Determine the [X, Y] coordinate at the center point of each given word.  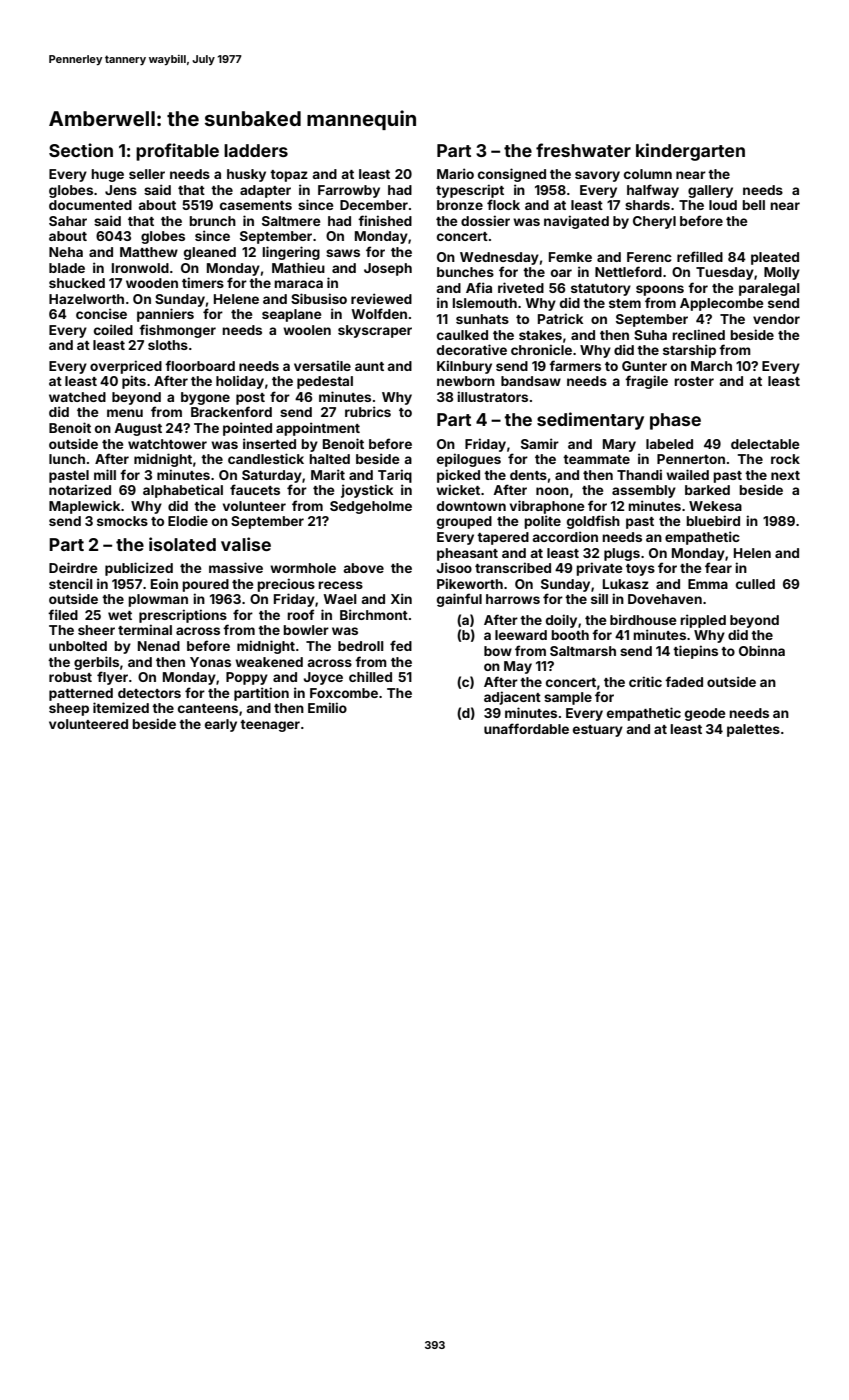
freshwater [583, 150]
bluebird [713, 520]
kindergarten [690, 152]
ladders [256, 150]
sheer [96, 630]
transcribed [513, 567]
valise [246, 544]
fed [401, 645]
